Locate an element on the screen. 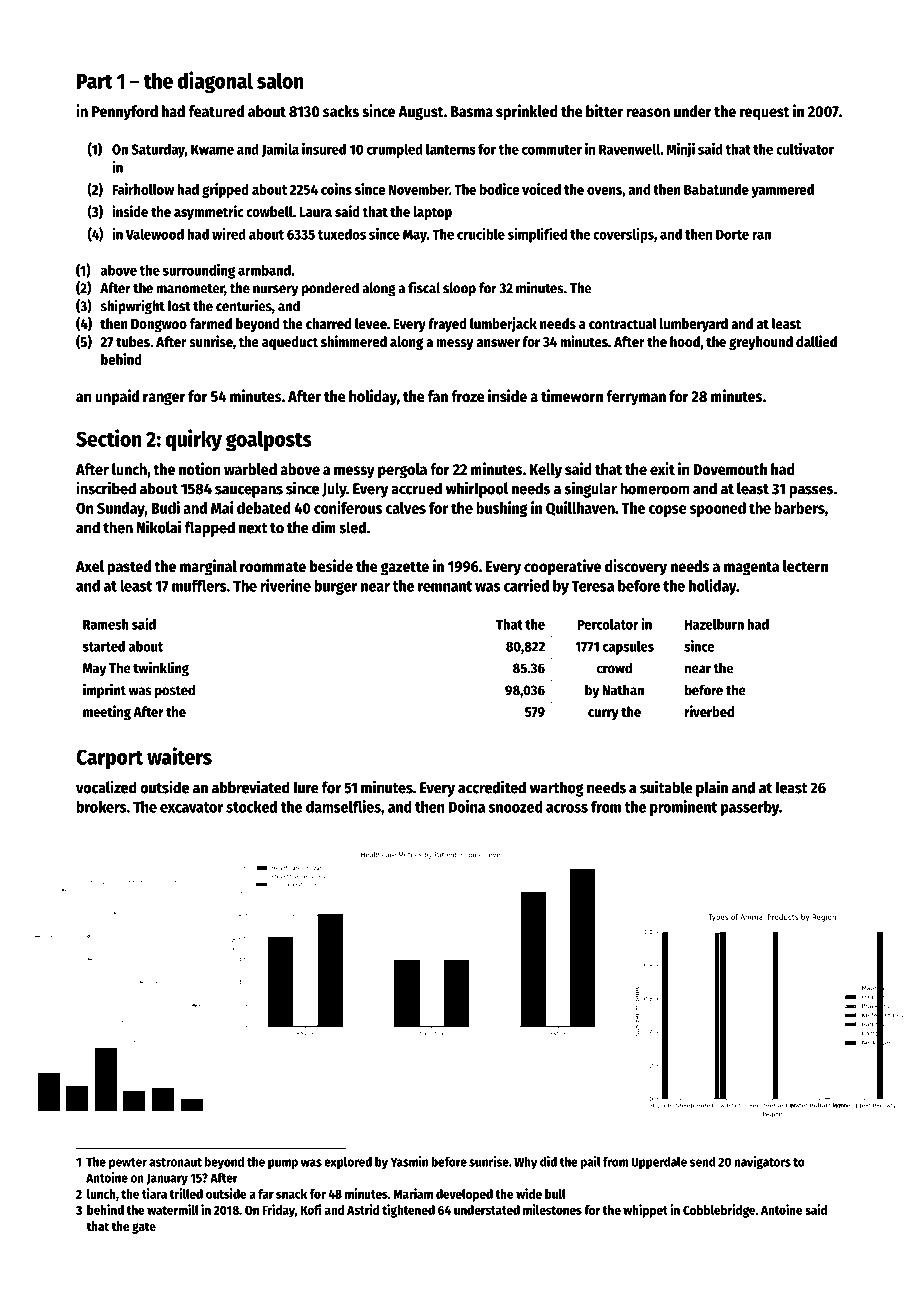 The width and height of the screenshot is (924, 1308). Jamila is located at coordinates (280, 150).
